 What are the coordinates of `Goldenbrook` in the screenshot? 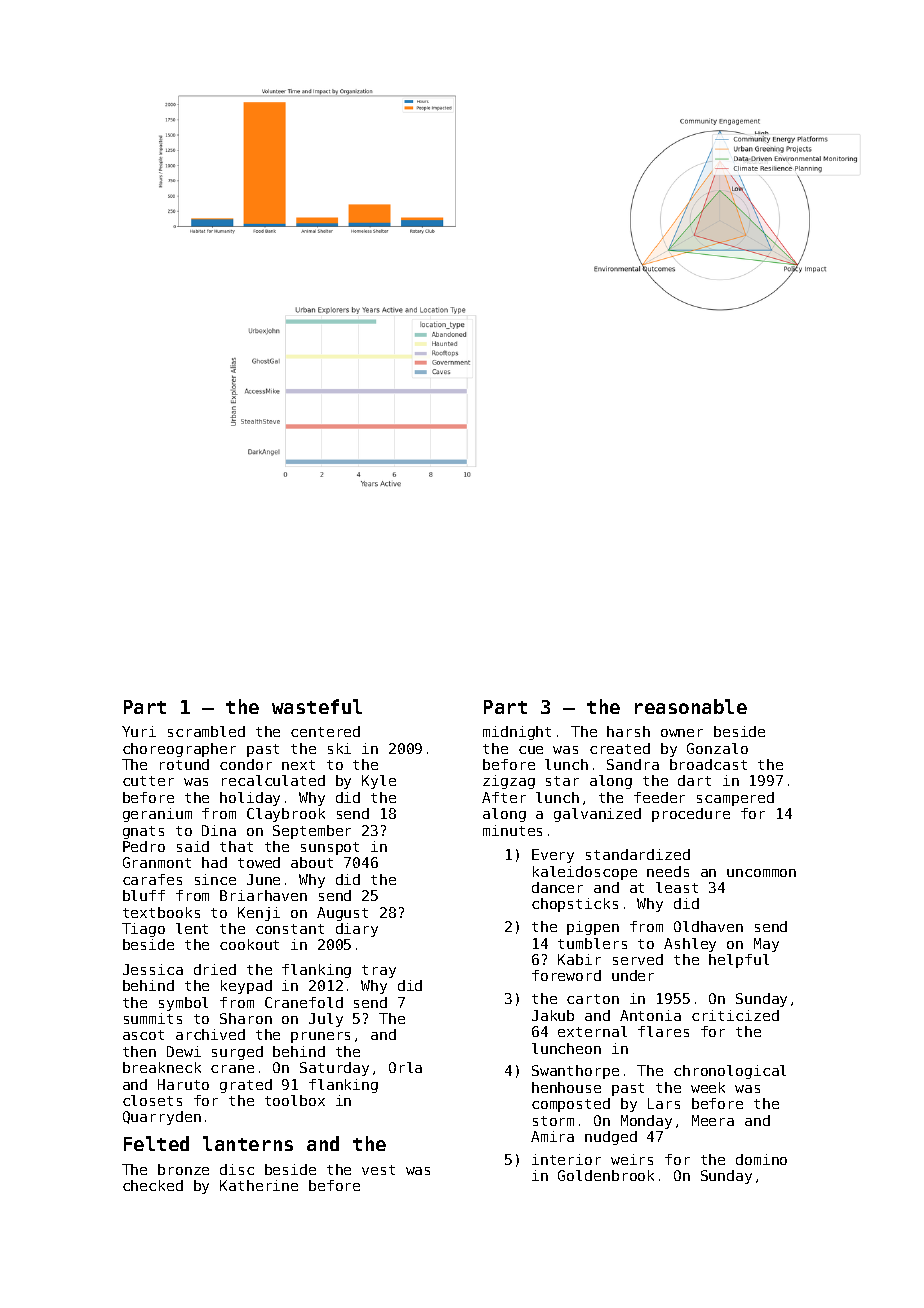 It's located at (606, 1175).
